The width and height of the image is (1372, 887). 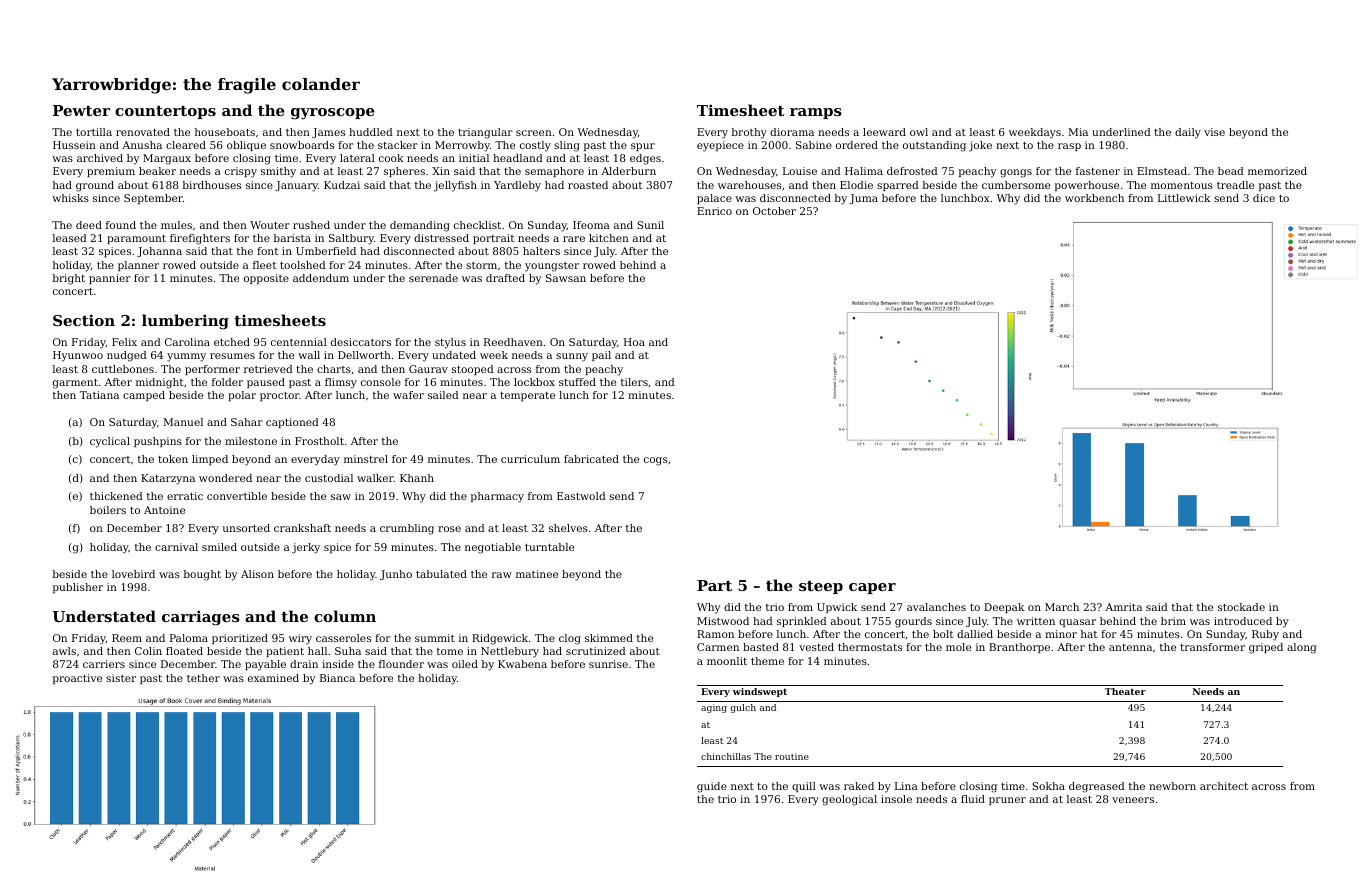 What do you see at coordinates (1078, 132) in the image?
I see `Mia` at bounding box center [1078, 132].
